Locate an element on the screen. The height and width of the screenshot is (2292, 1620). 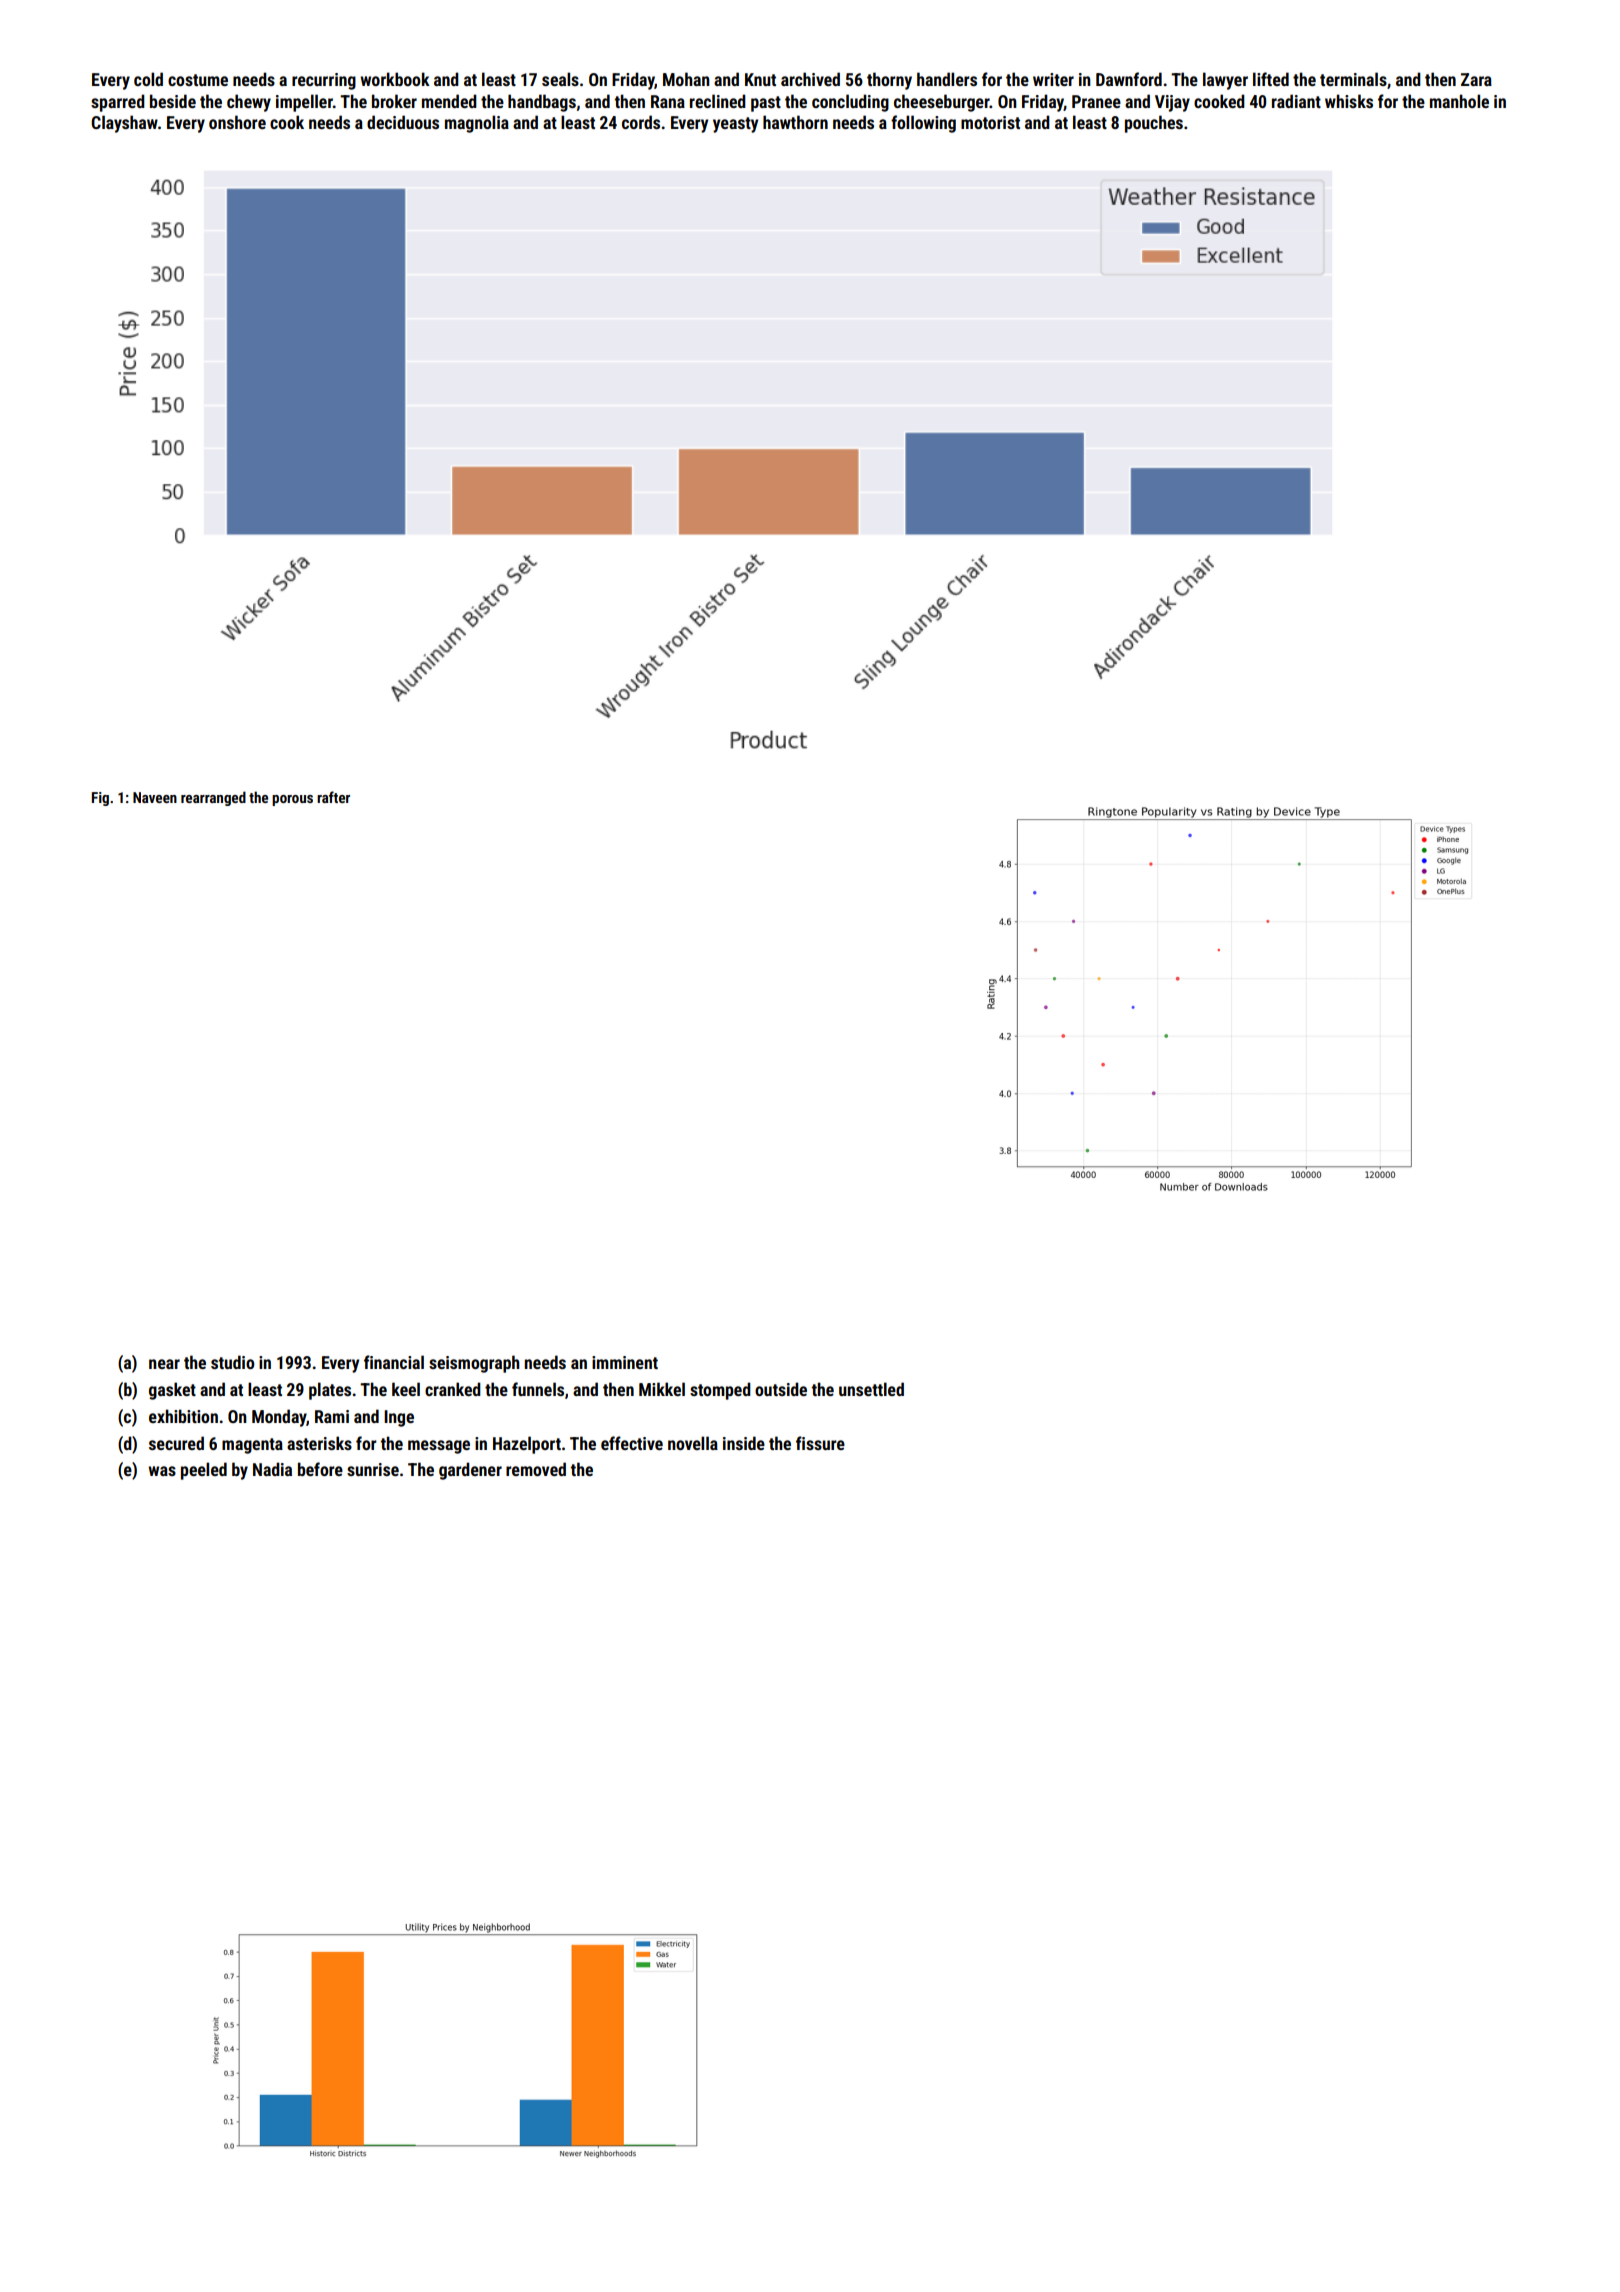
financial is located at coordinates (394, 1362).
